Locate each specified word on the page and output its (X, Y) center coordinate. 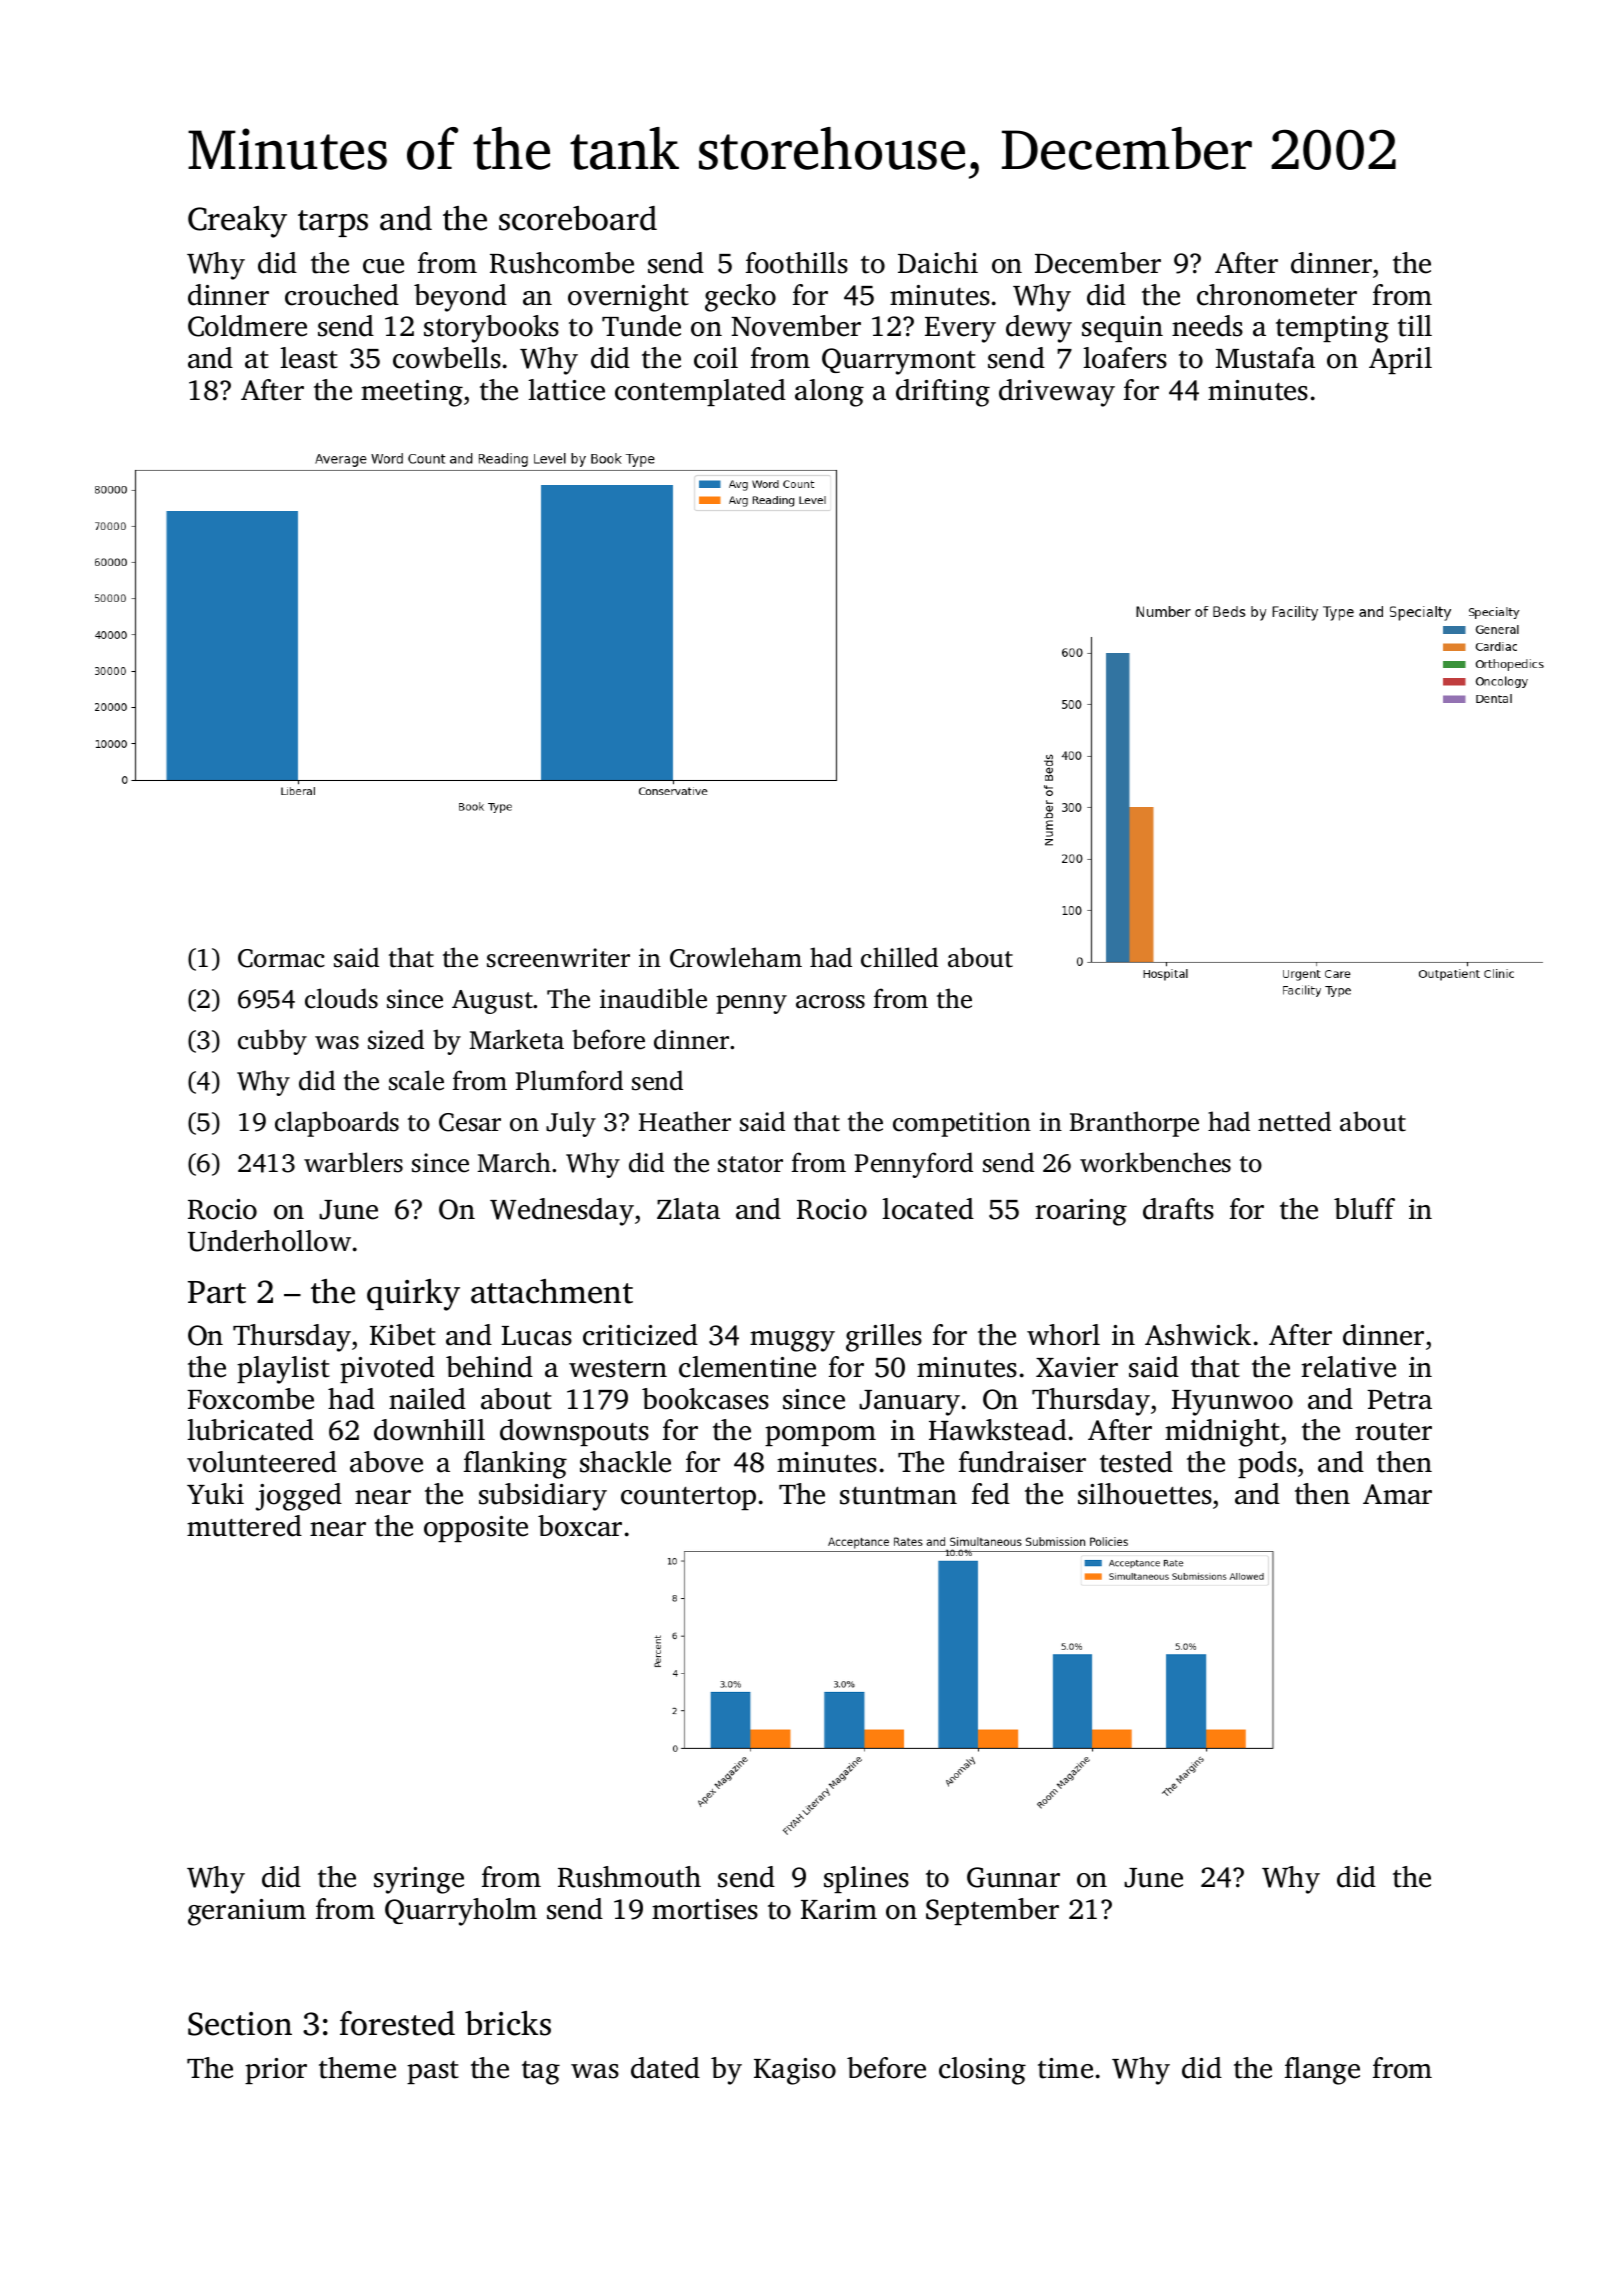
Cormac (281, 958)
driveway (1057, 393)
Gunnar (1013, 1877)
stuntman (898, 1496)
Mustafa (1265, 358)
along (829, 393)
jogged (299, 1497)
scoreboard (578, 218)
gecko (740, 298)
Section (240, 2024)
